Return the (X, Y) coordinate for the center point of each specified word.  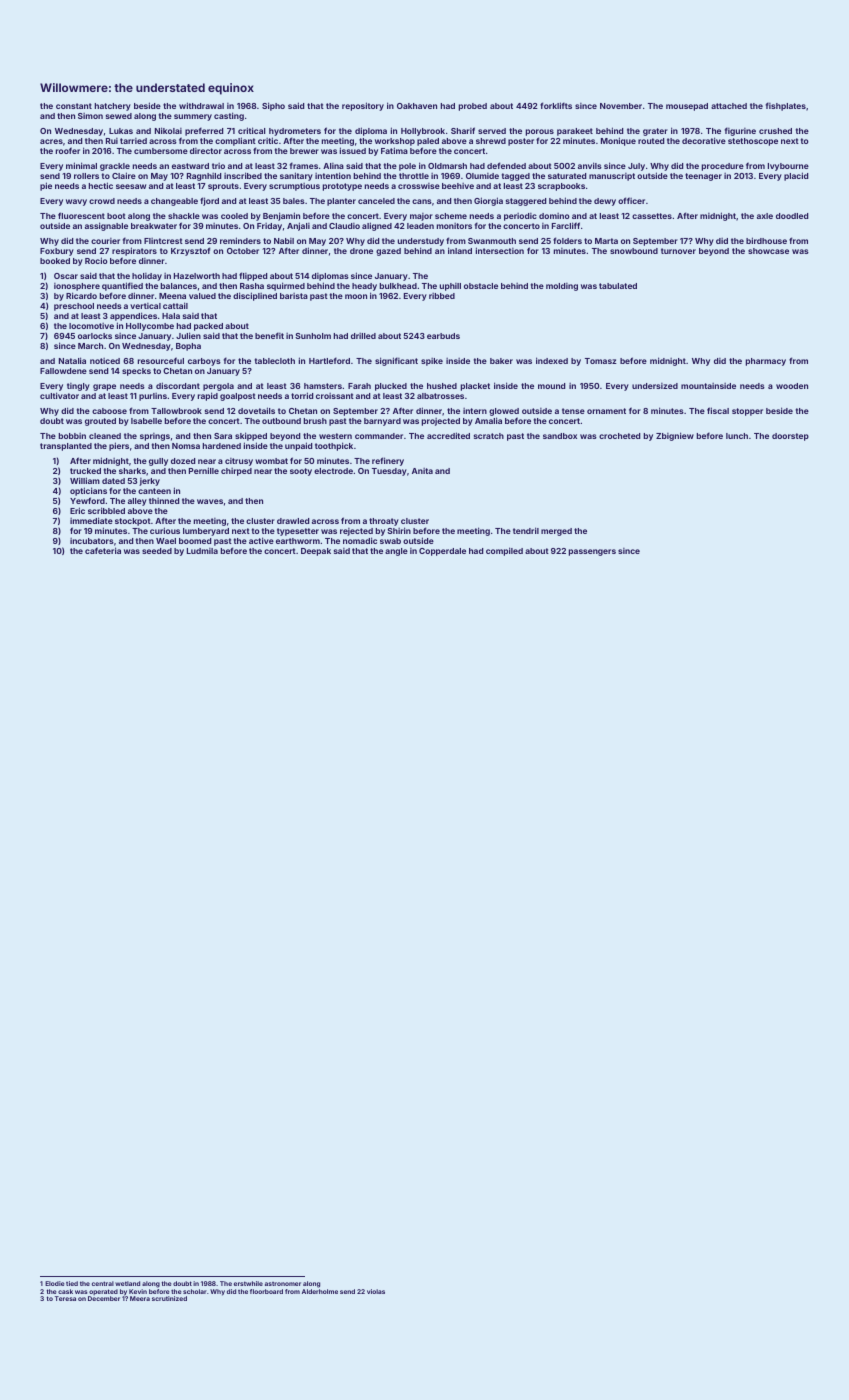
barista (294, 296)
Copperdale (442, 552)
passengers (592, 552)
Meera (140, 1298)
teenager (703, 177)
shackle (184, 216)
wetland (127, 1283)
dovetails (256, 410)
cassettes (652, 216)
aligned (377, 226)
